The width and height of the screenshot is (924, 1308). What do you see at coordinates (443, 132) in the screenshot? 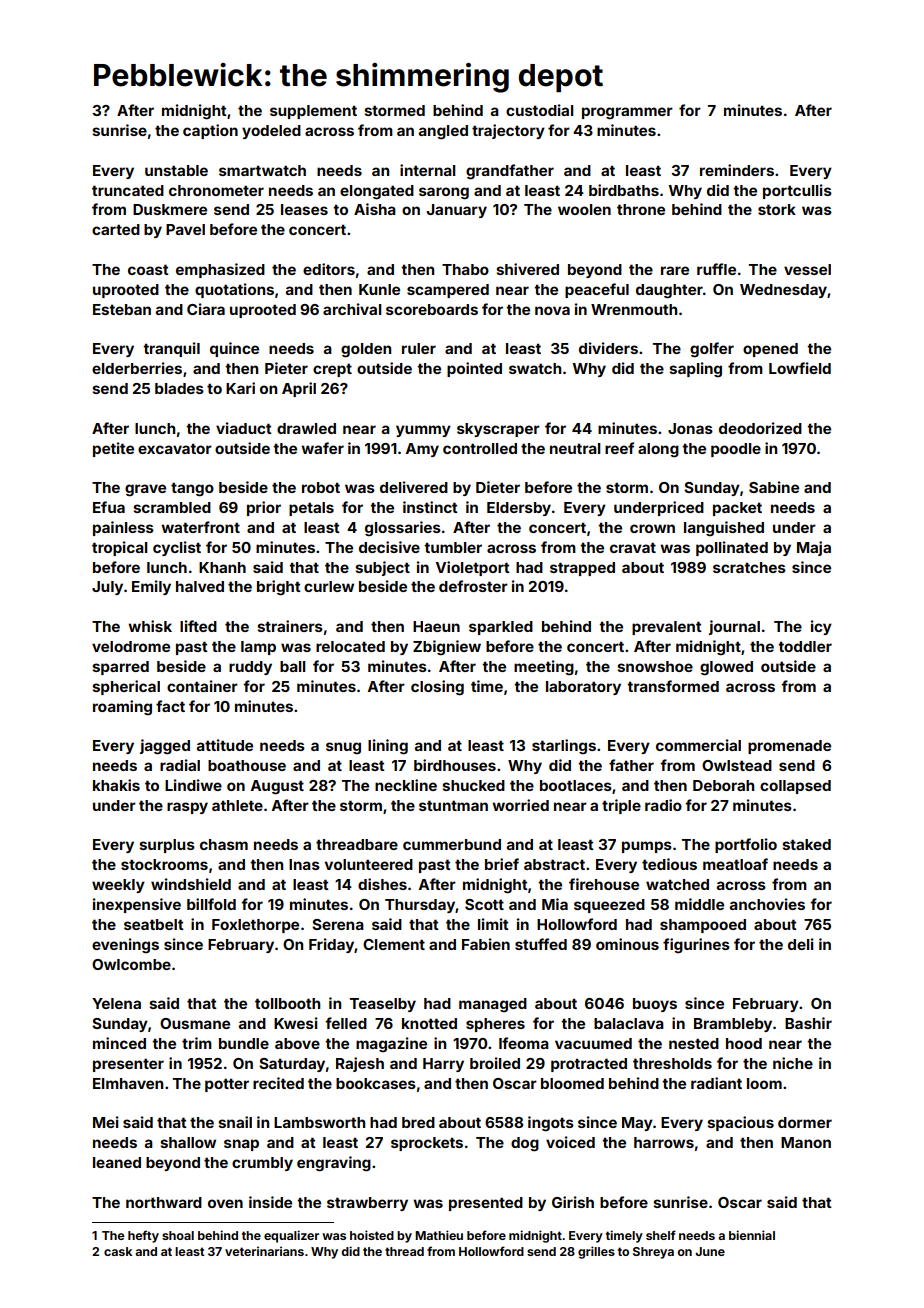
I see `angled` at bounding box center [443, 132].
